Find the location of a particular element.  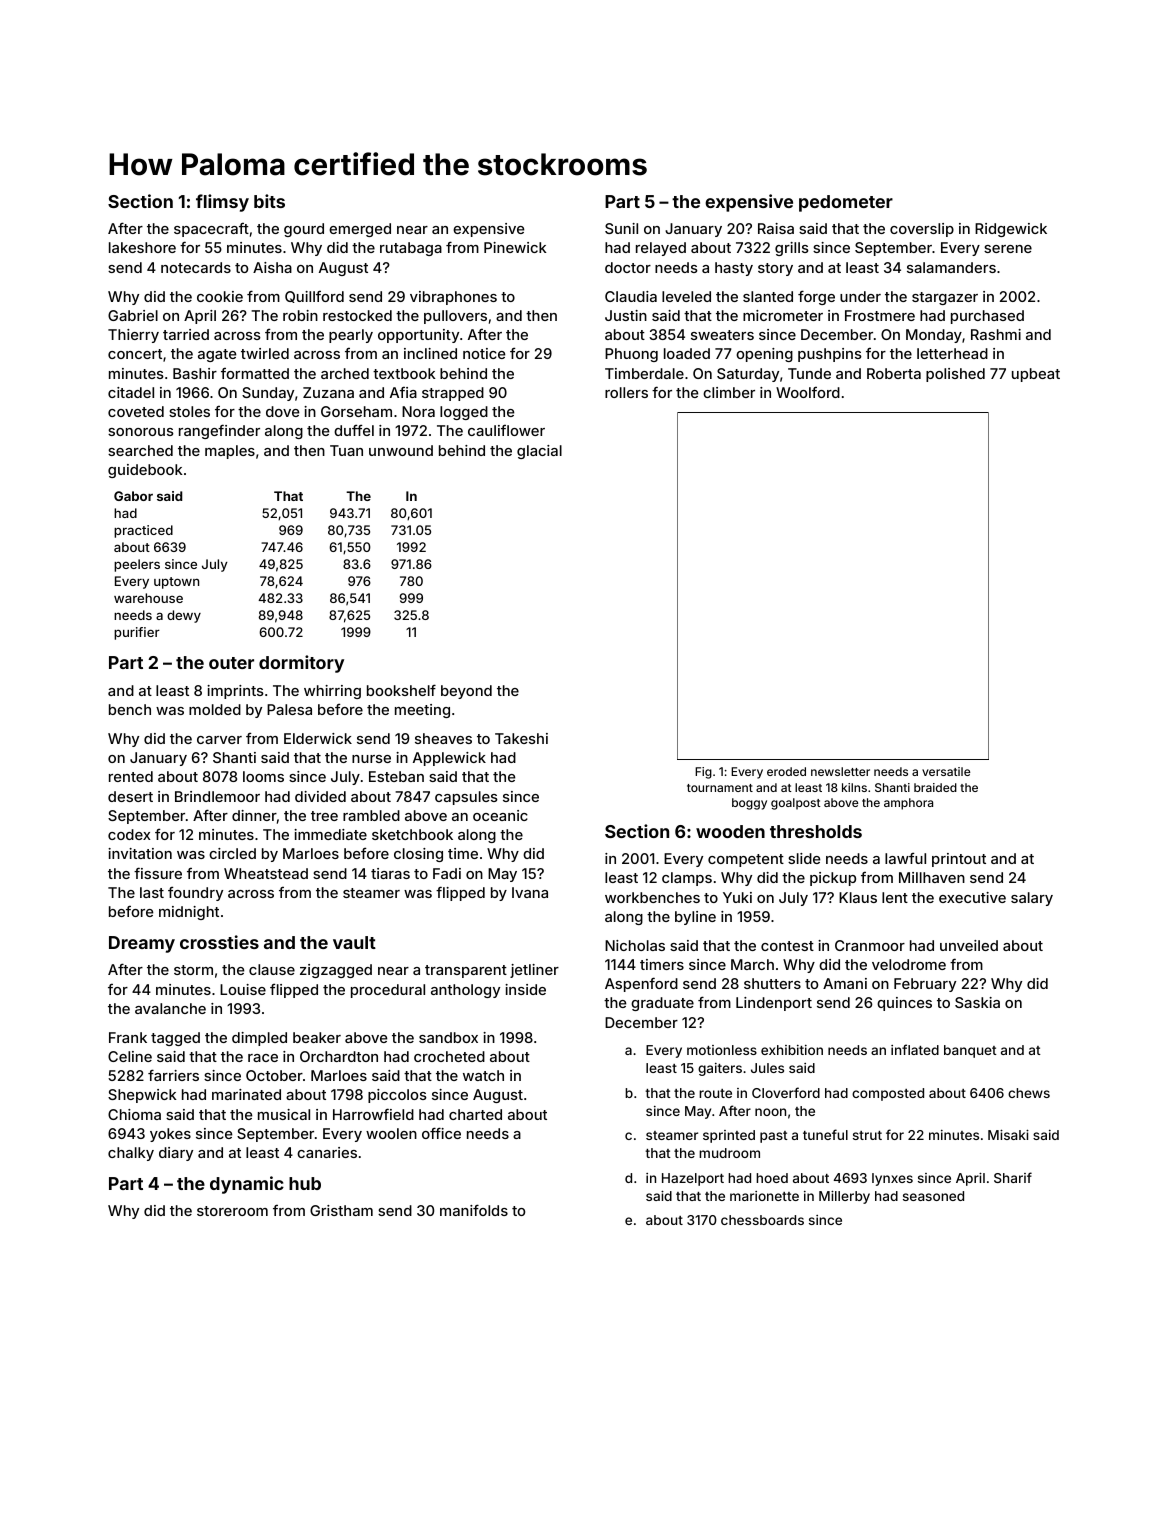

coveted is located at coordinates (136, 411).
